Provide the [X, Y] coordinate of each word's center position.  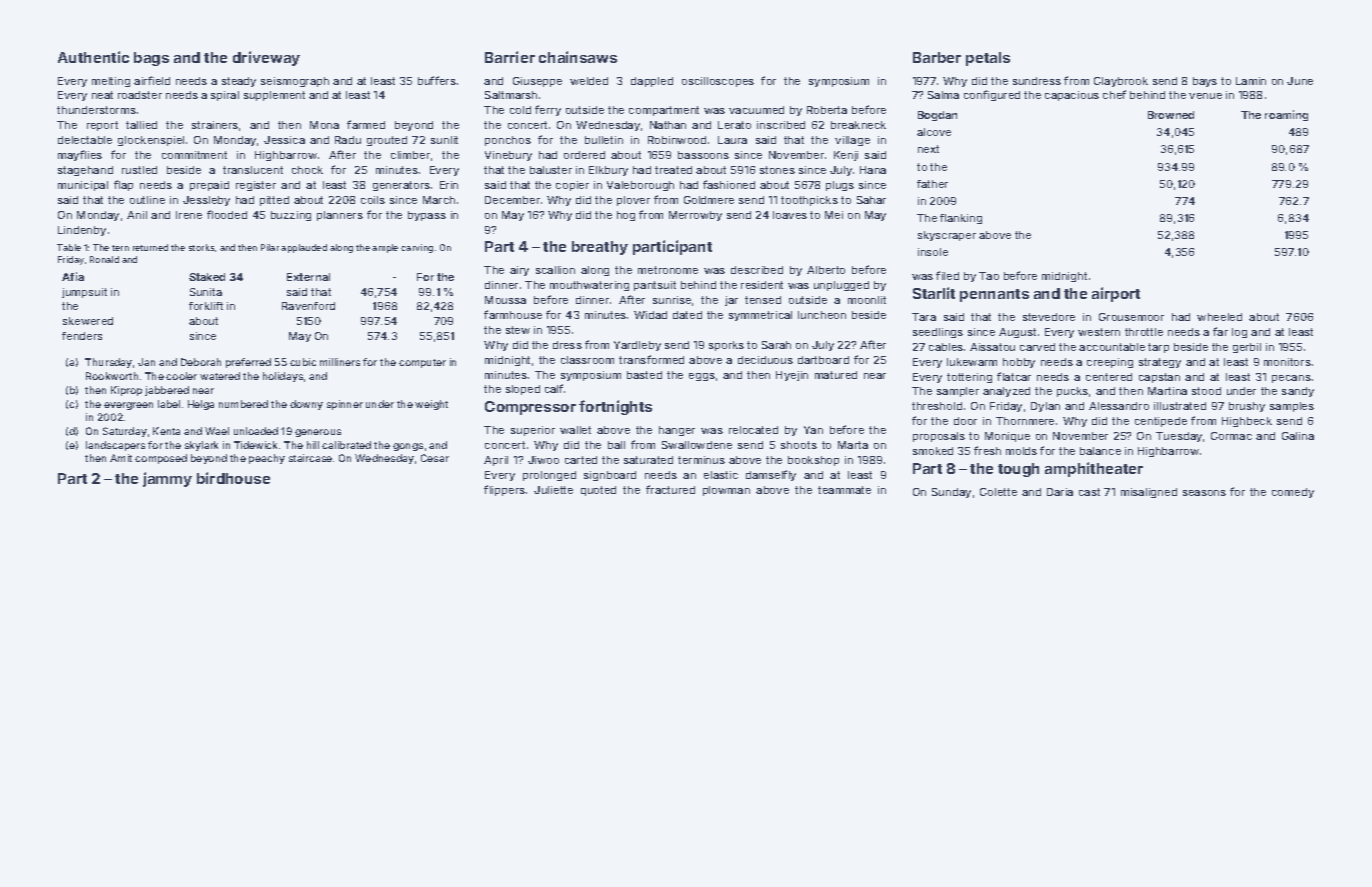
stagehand [85, 171]
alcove [934, 132]
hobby [1019, 363]
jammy [167, 479]
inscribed [781, 125]
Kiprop [126, 391]
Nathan [668, 125]
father [932, 184]
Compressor [530, 408]
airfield [152, 80]
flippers [504, 490]
